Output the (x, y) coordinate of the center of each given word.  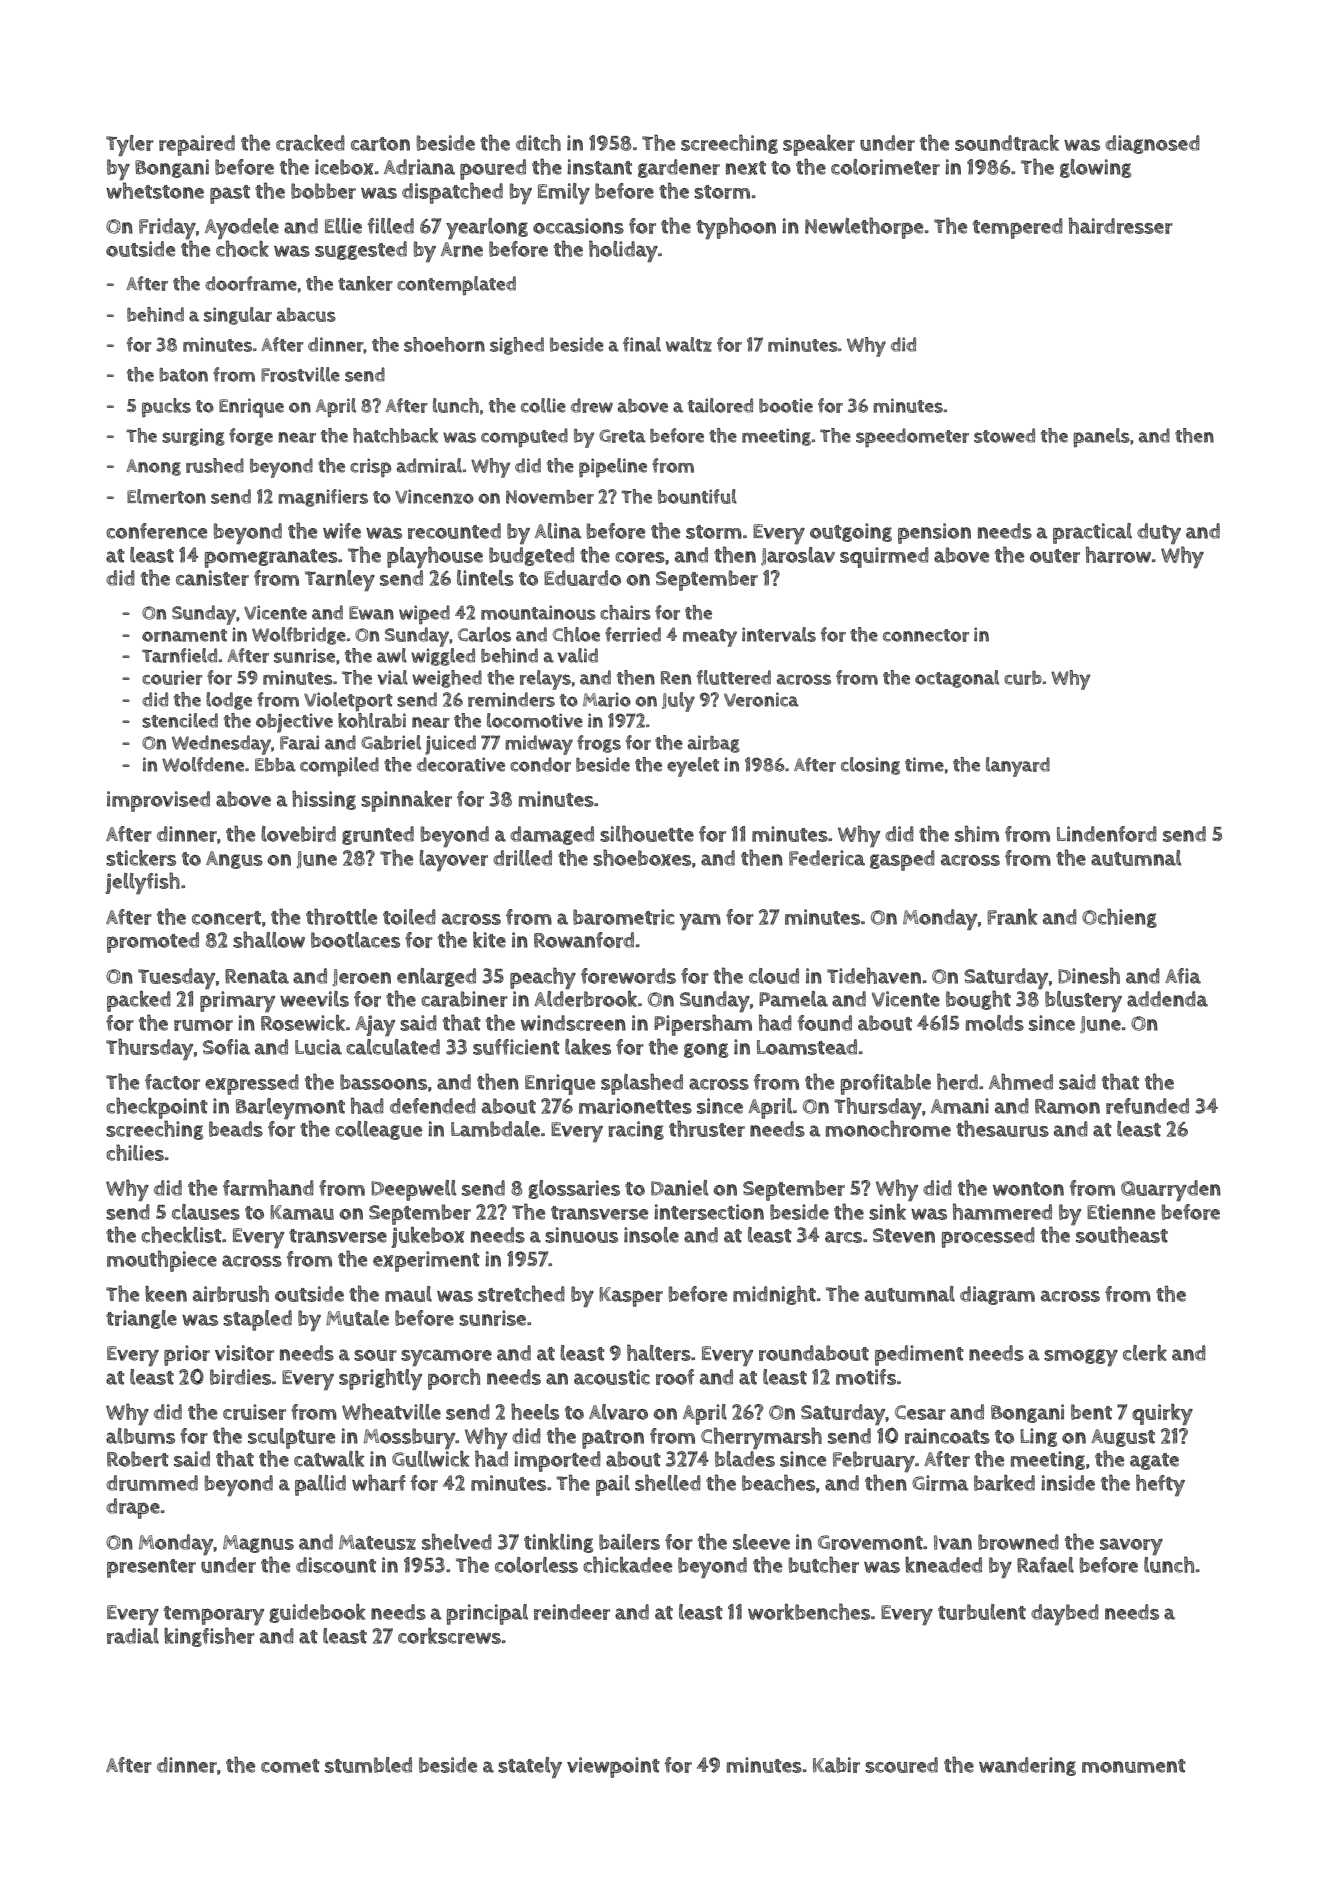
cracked (310, 143)
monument (1134, 1766)
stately (530, 1768)
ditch (538, 142)
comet (290, 1766)
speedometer (912, 438)
